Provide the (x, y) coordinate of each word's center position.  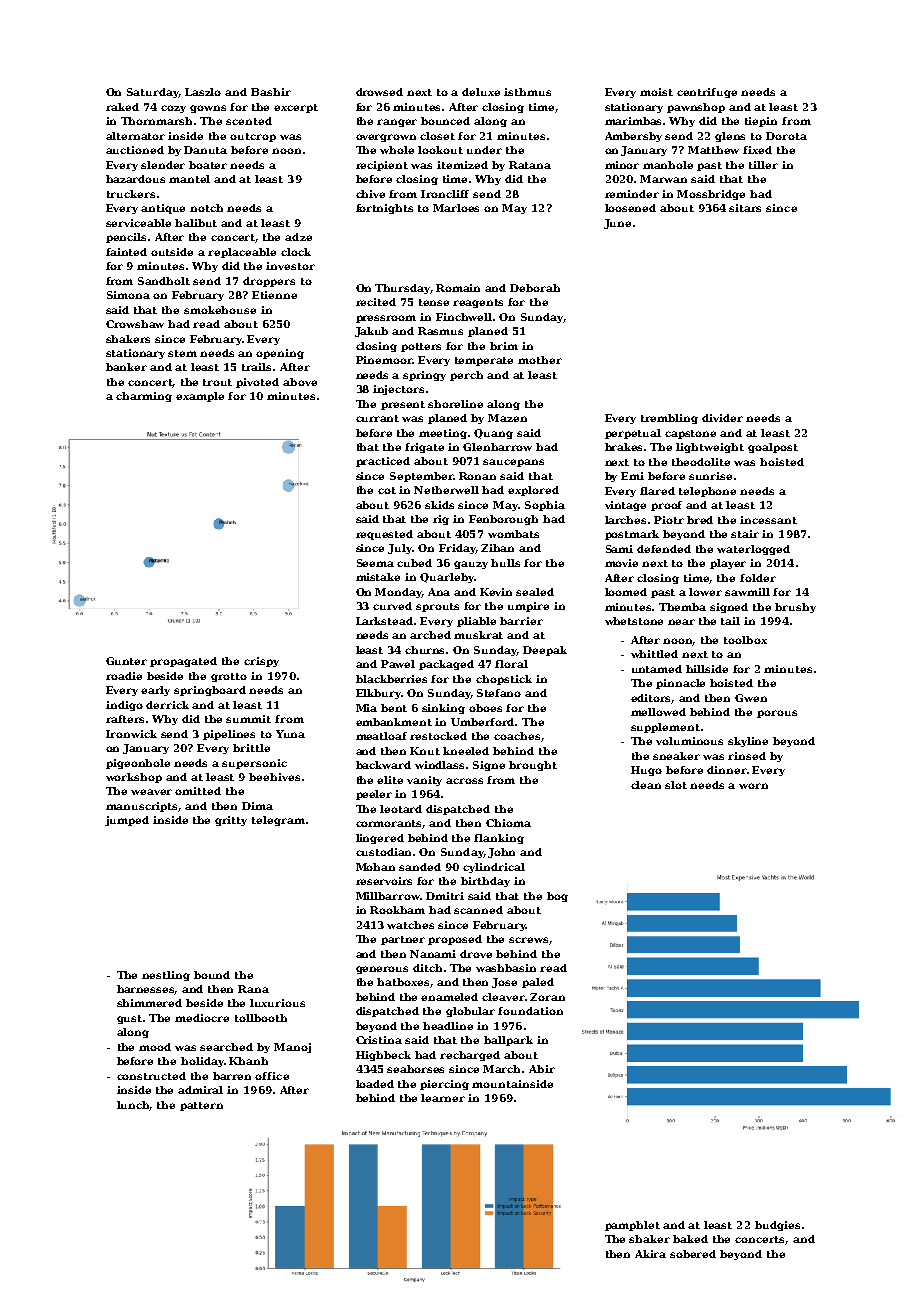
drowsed (379, 92)
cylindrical (494, 868)
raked (122, 107)
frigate (424, 448)
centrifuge (707, 93)
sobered (693, 1254)
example (200, 397)
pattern (201, 1106)
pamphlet (632, 1226)
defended (664, 549)
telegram (278, 821)
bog (557, 897)
